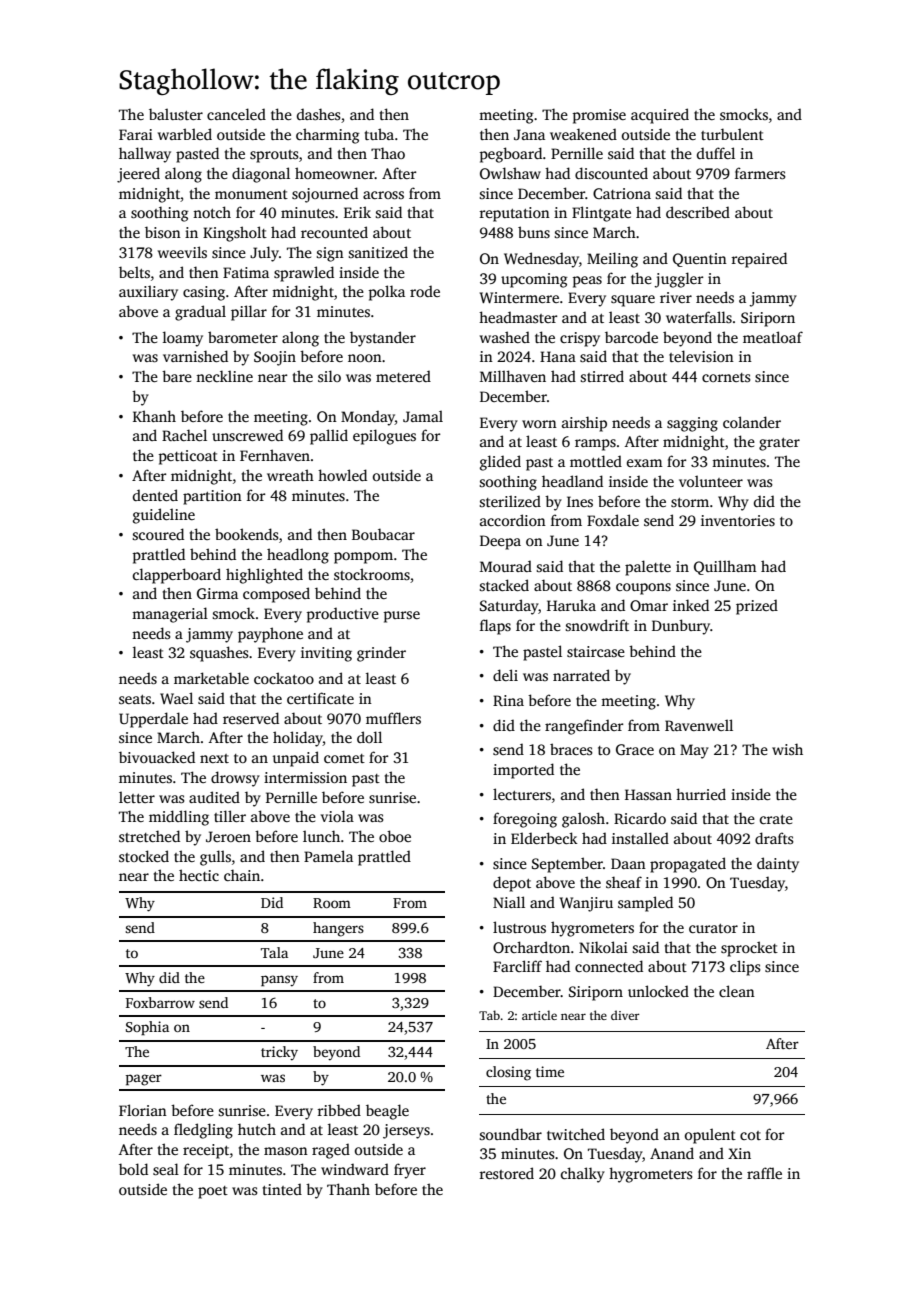 The height and width of the page is (1314, 924). Describe the element at coordinates (264, 254) in the page. I see `July` at that location.
